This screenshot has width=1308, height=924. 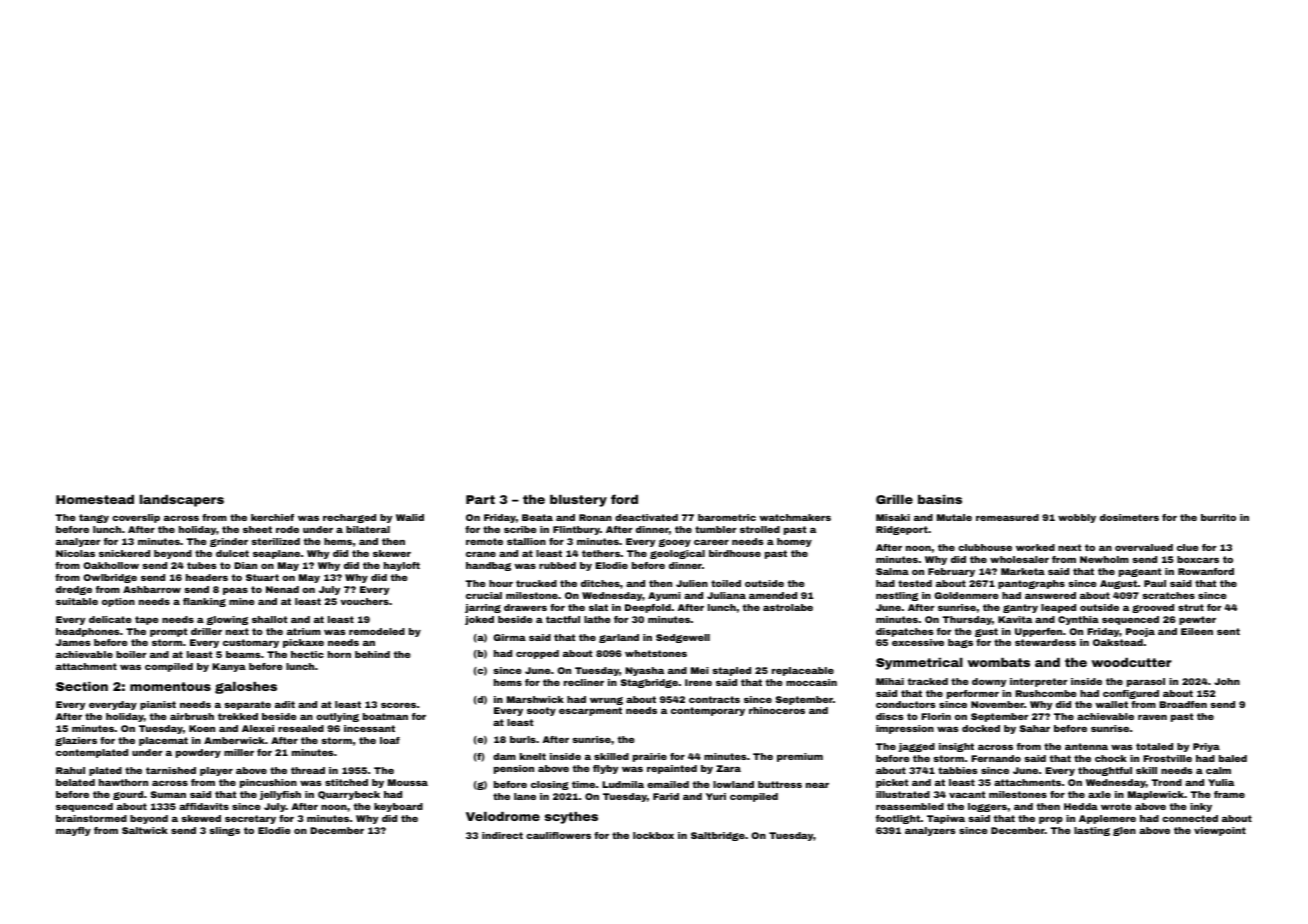 I want to click on thread, so click(x=308, y=770).
